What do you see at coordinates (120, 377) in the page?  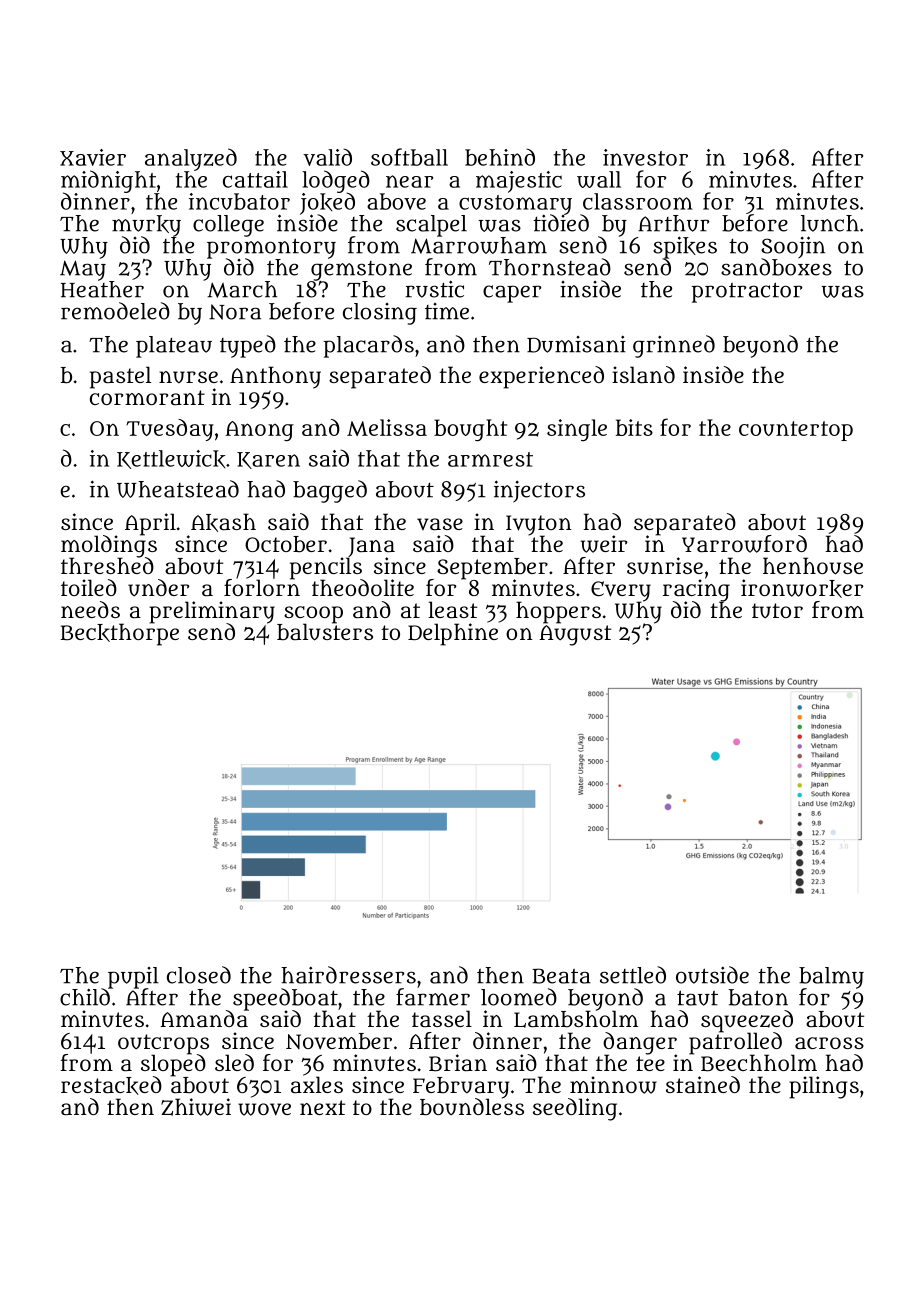 I see `pastel` at bounding box center [120, 377].
